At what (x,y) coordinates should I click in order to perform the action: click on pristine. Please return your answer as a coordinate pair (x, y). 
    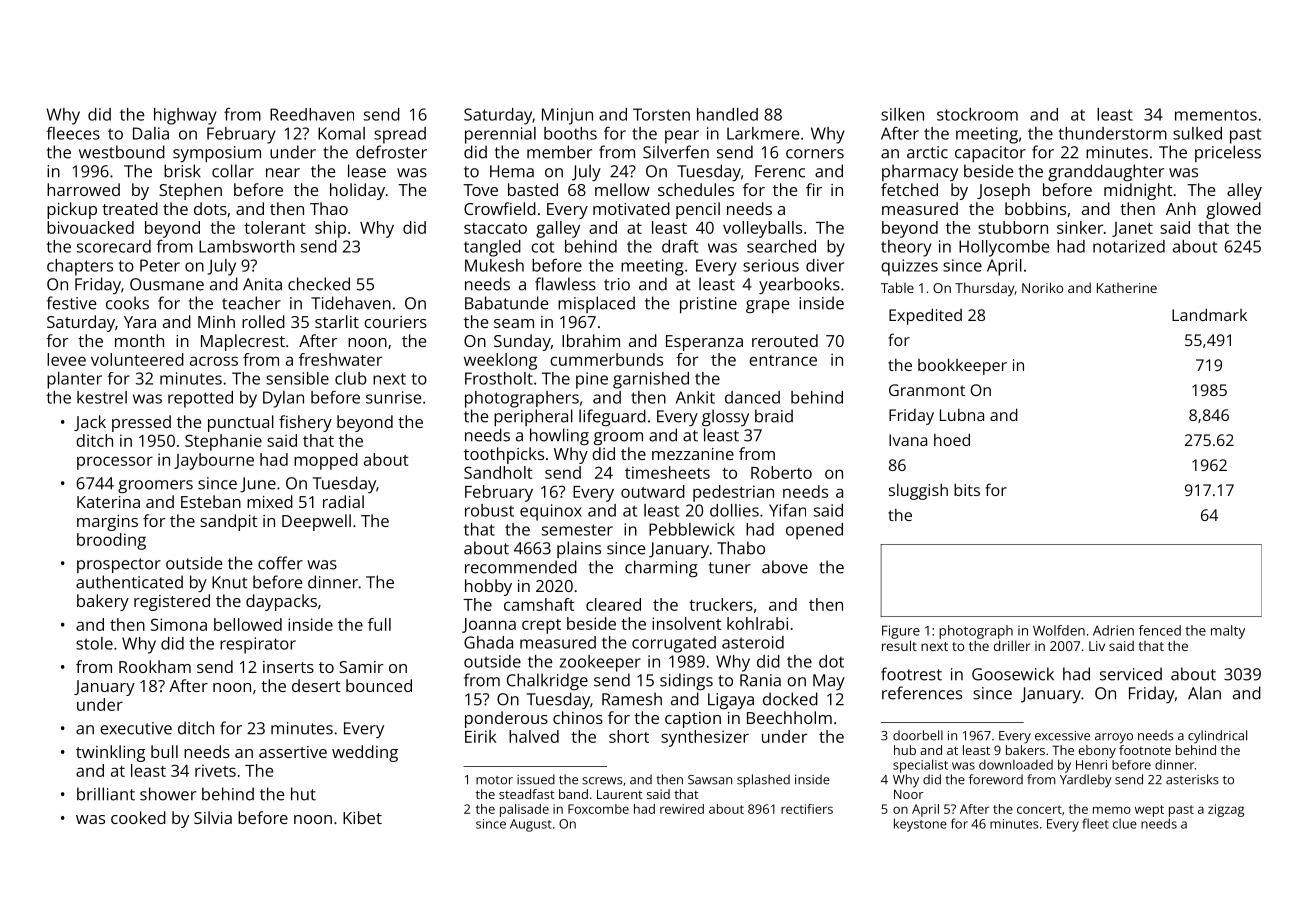
    Looking at the image, I should click on (708, 305).
